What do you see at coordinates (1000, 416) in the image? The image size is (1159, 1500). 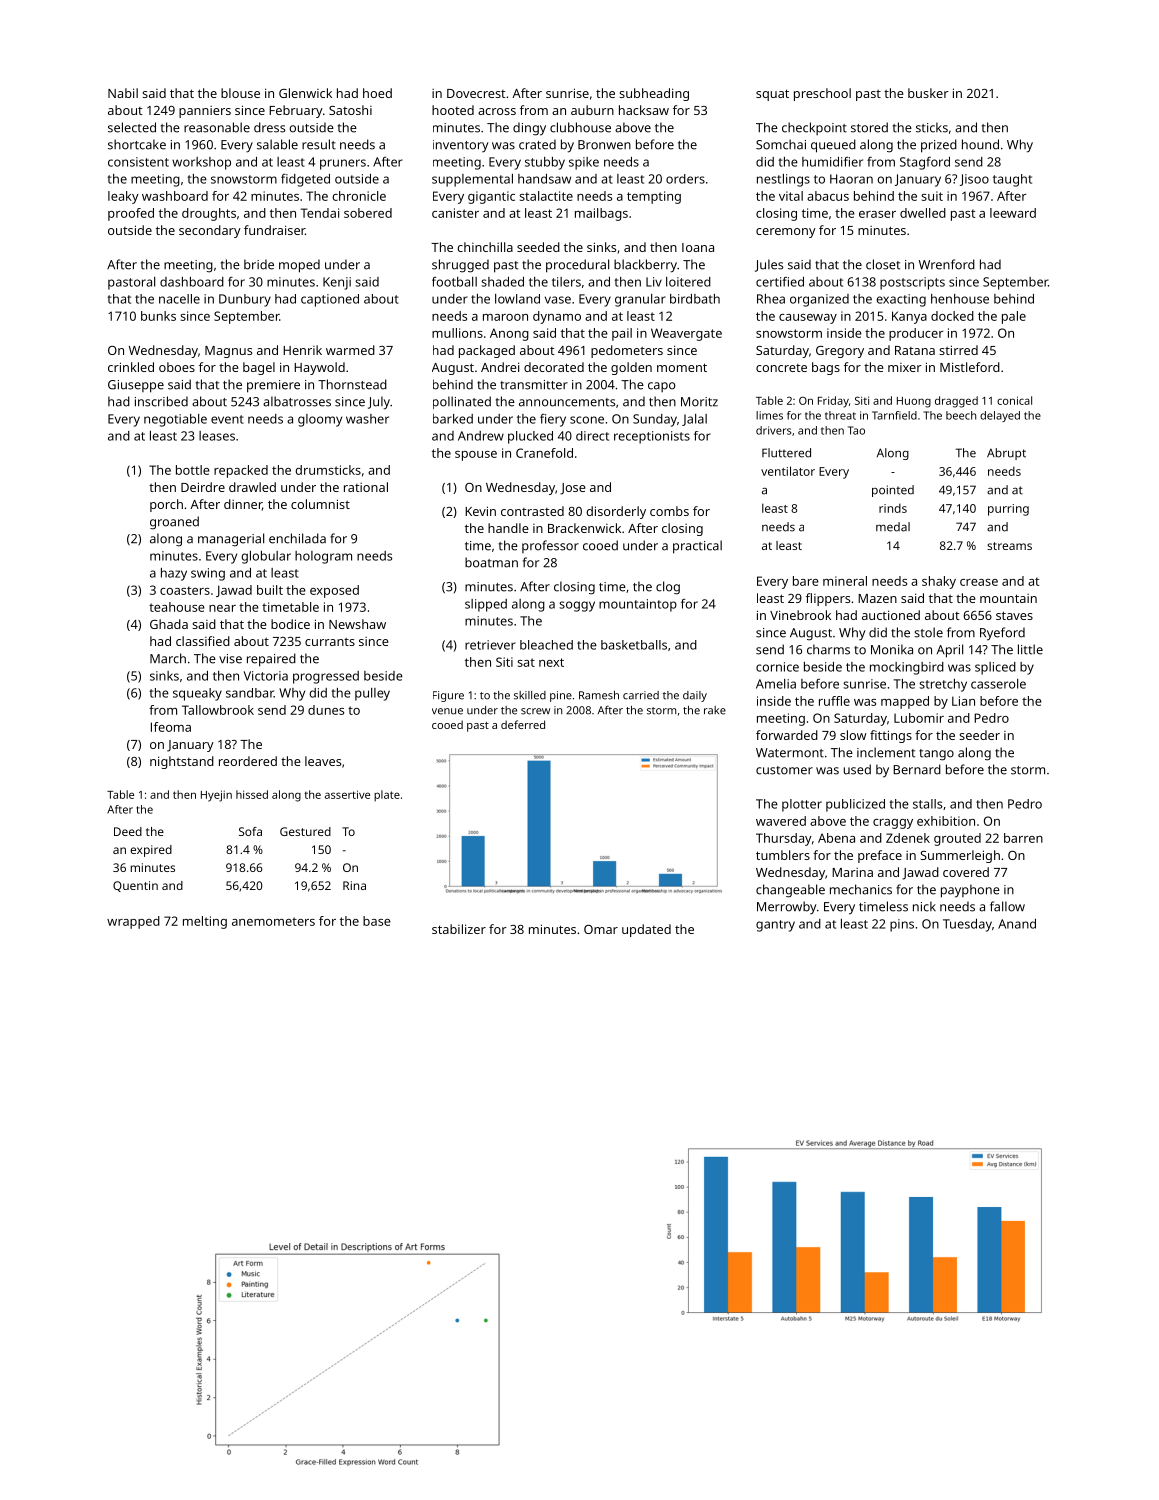 I see `delayed` at bounding box center [1000, 416].
